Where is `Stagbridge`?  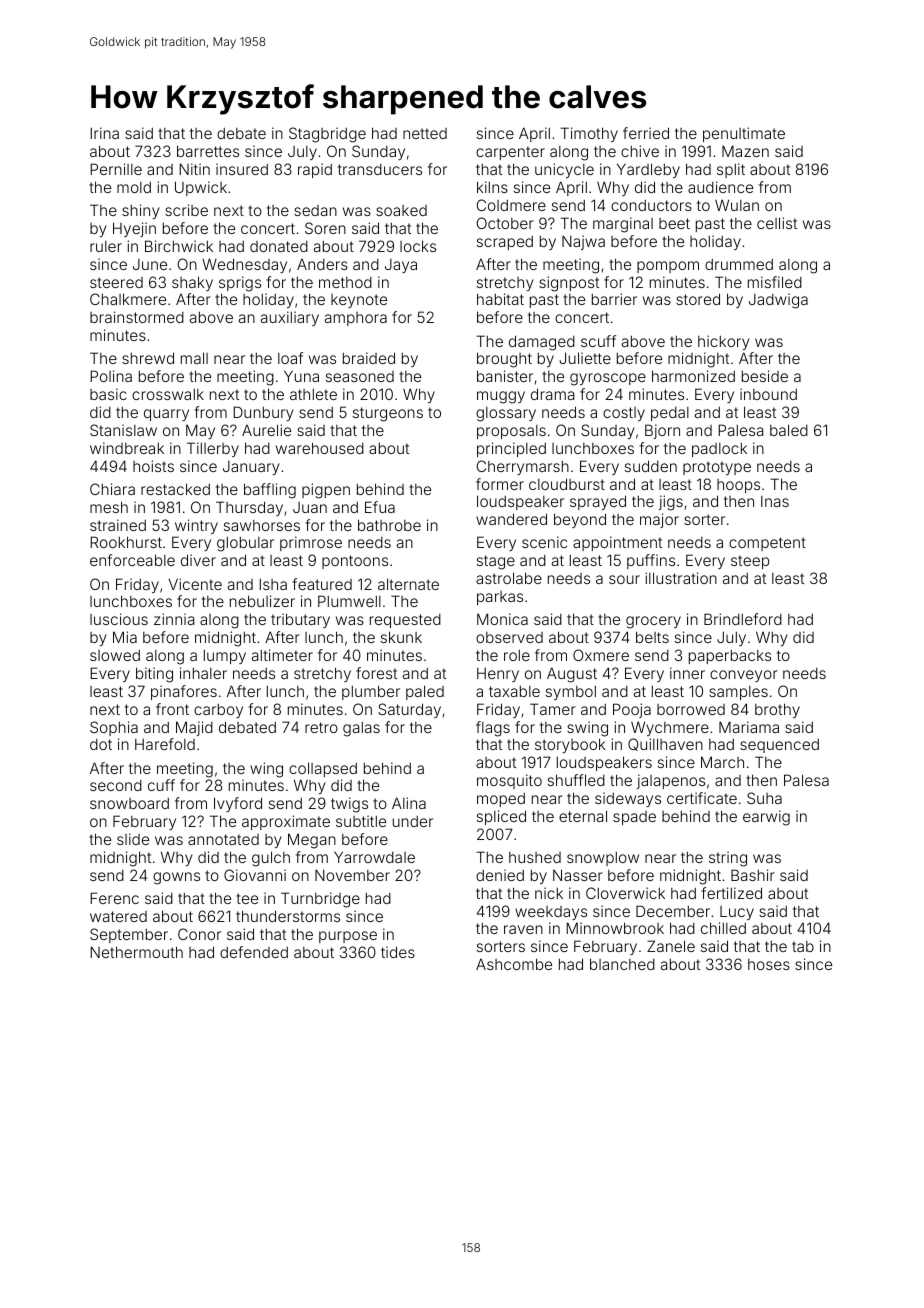
Stagbridge is located at coordinates (327, 135).
